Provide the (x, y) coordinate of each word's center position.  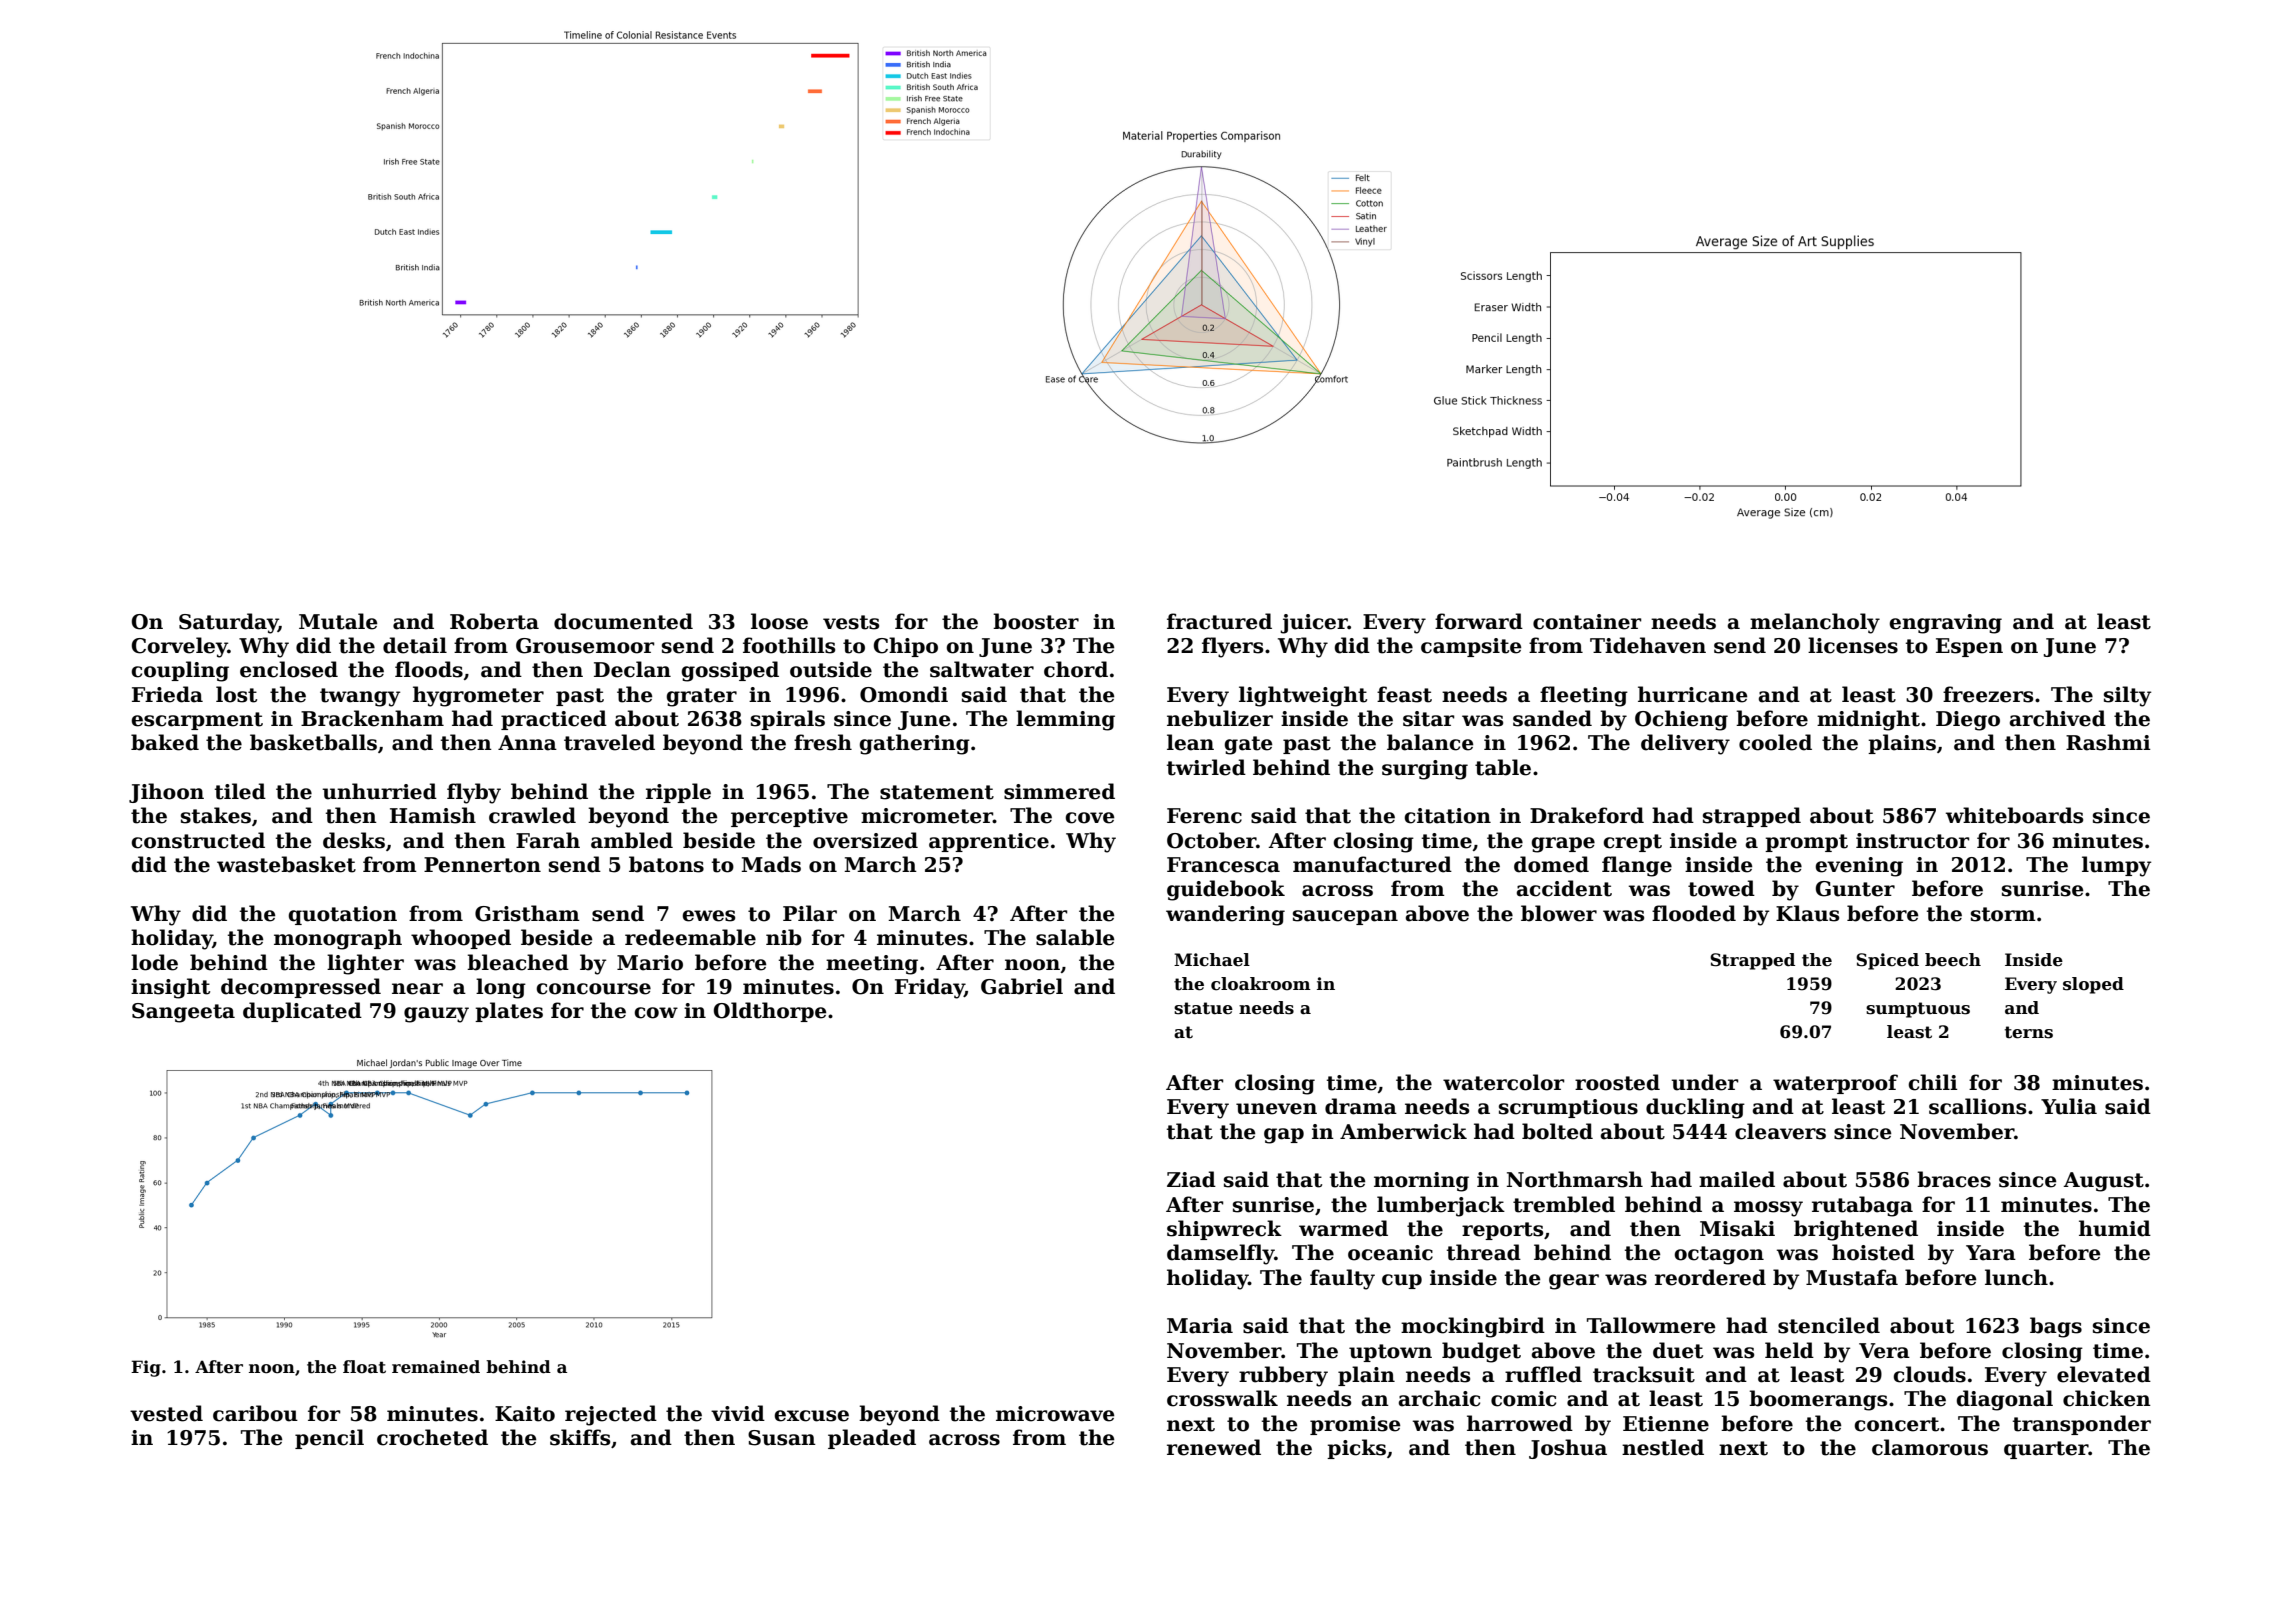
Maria (1200, 1326)
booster (1036, 621)
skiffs (580, 1437)
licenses (1853, 645)
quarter (2046, 1450)
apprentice (989, 842)
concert (1896, 1424)
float (364, 1367)
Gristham (527, 913)
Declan (632, 669)
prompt (1806, 843)
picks (1356, 1449)
